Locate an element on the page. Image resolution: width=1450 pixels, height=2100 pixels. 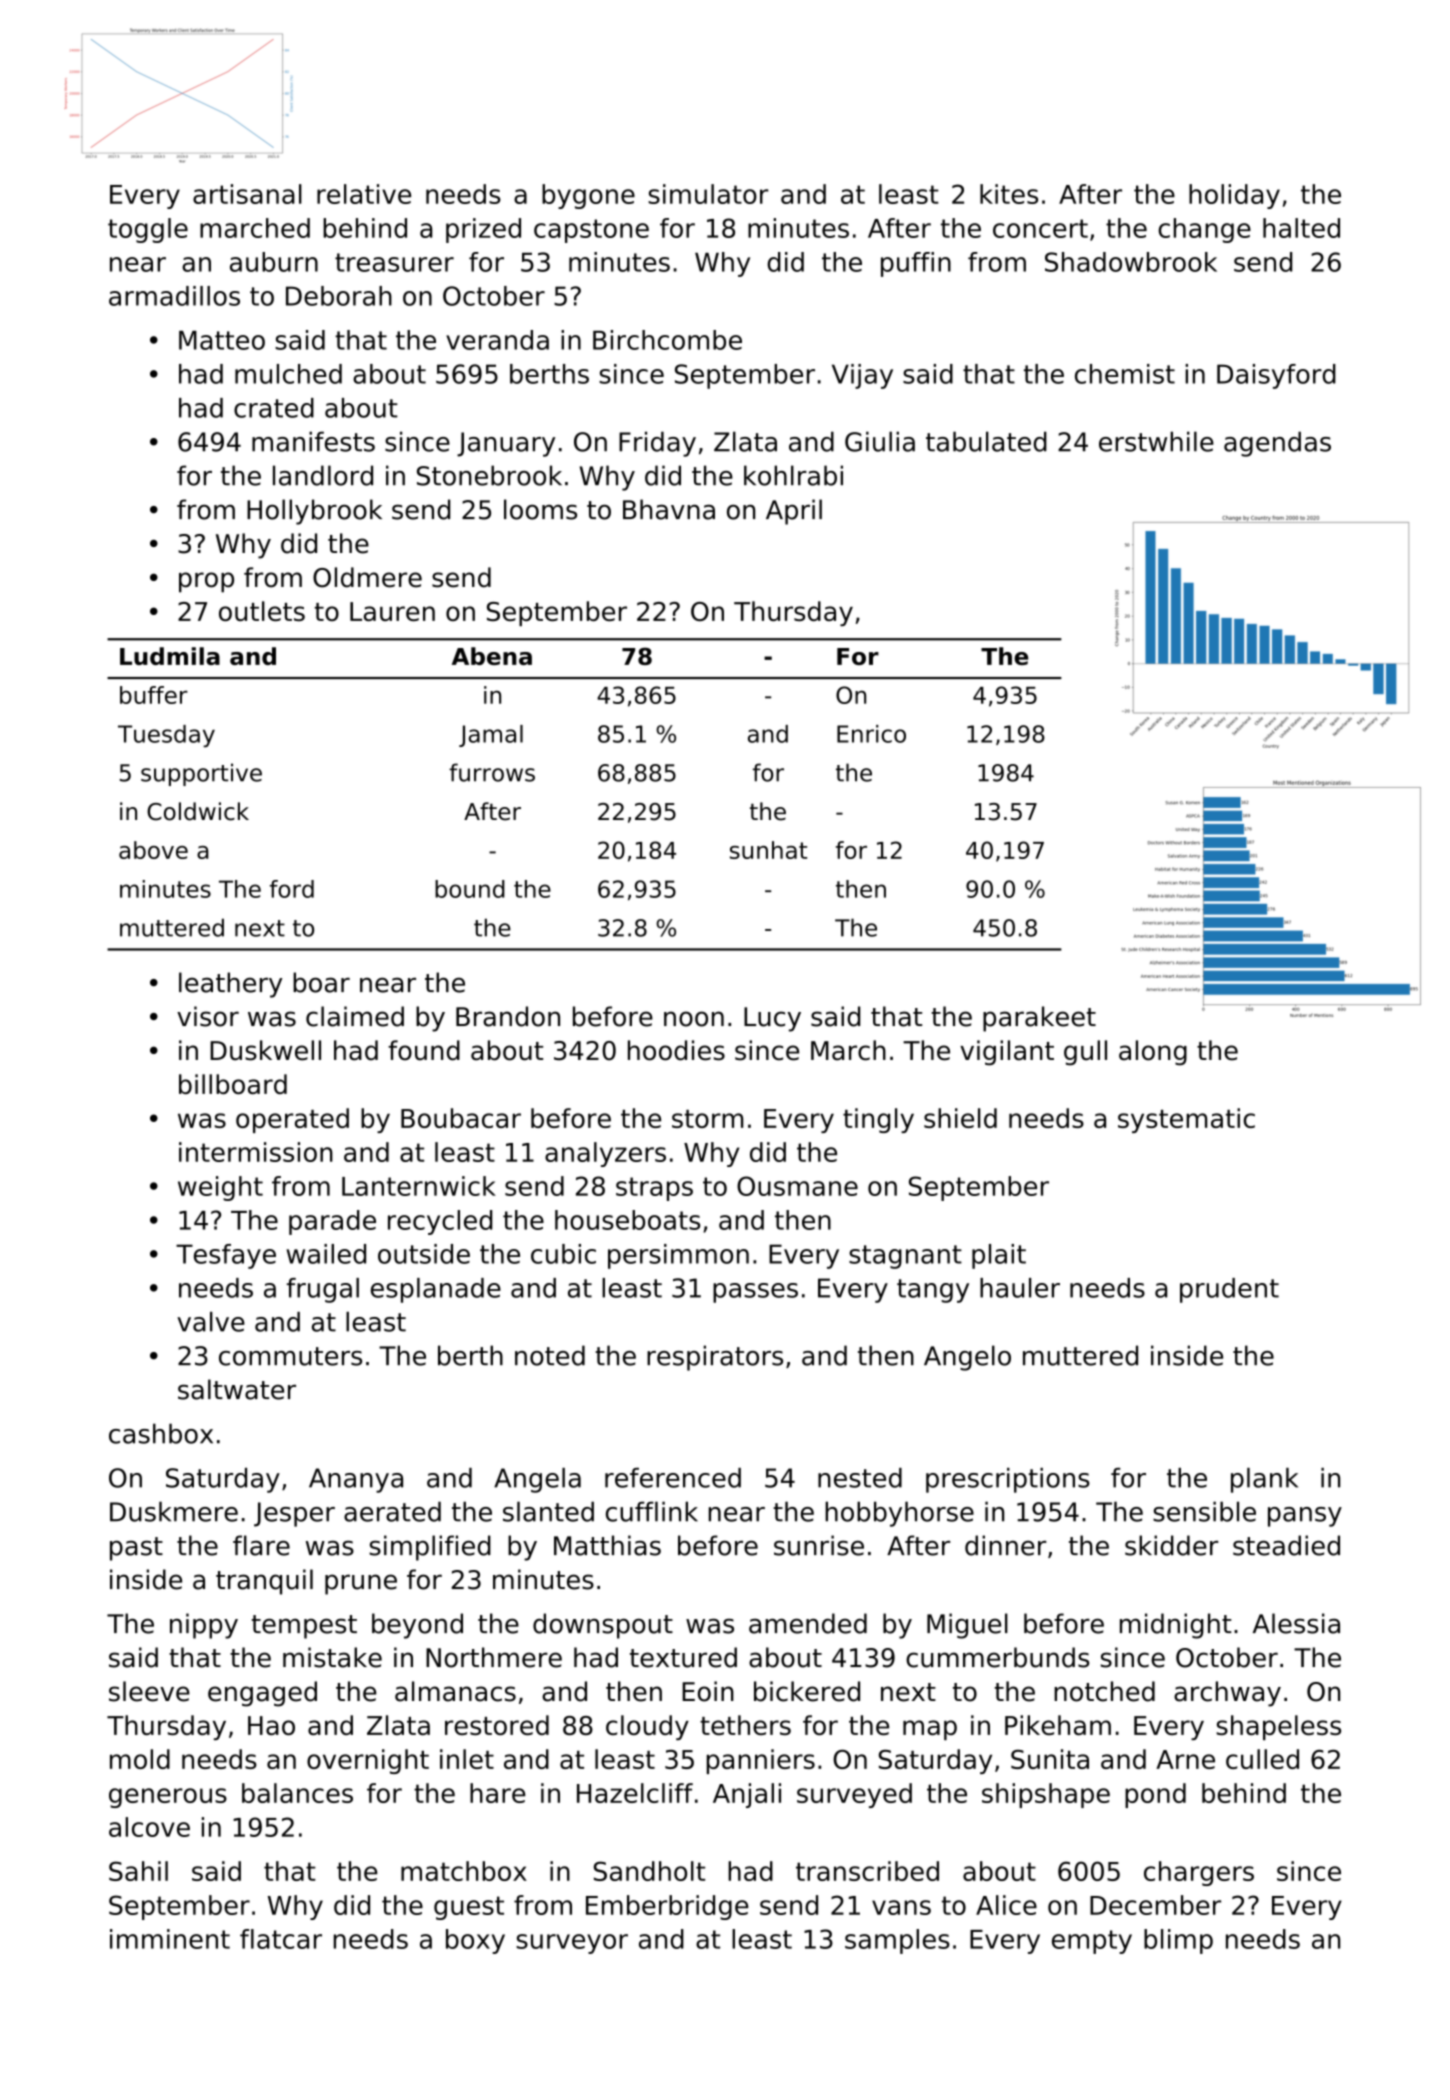
past is located at coordinates (136, 1549).
